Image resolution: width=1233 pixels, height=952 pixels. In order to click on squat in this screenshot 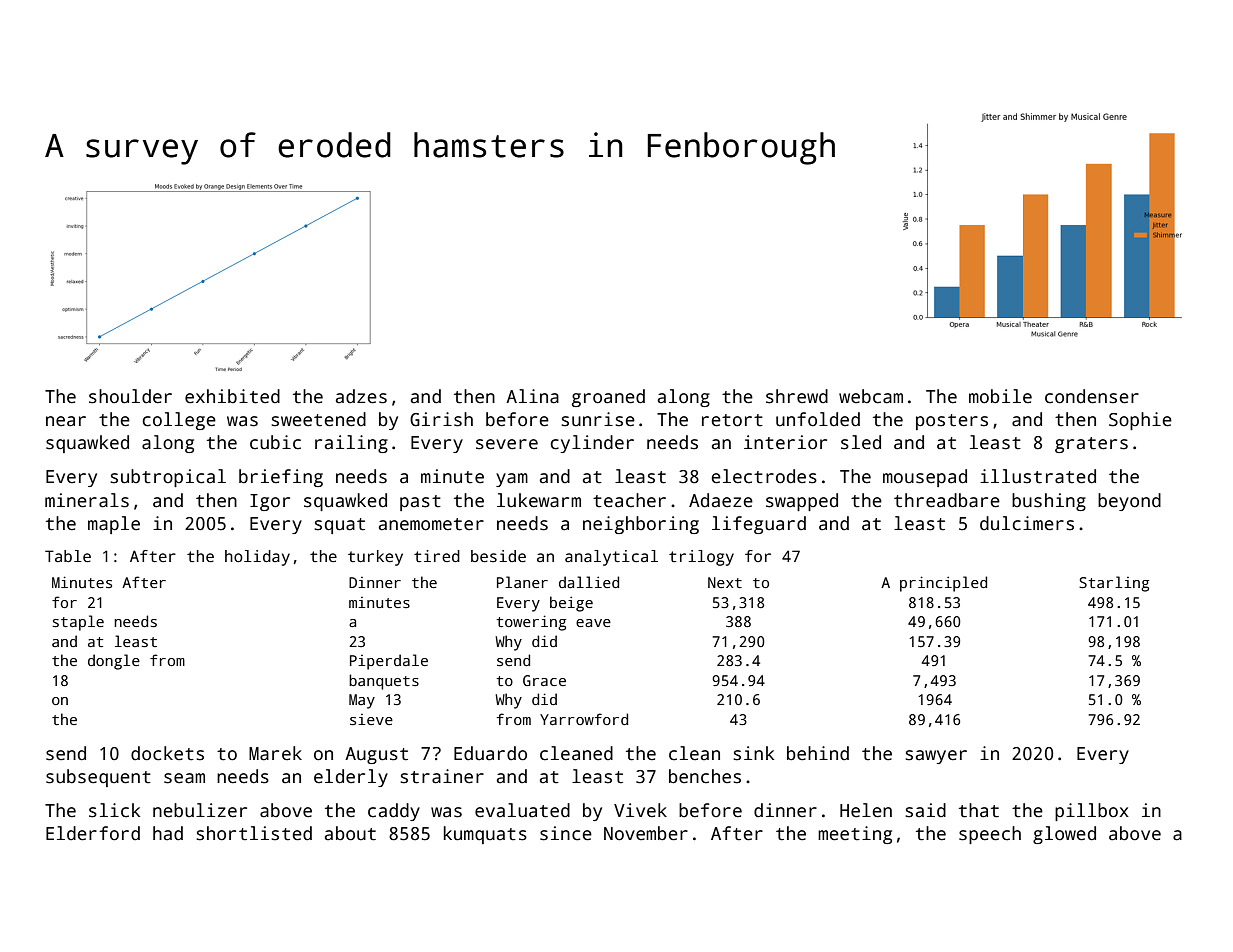, I will do `click(340, 526)`.
